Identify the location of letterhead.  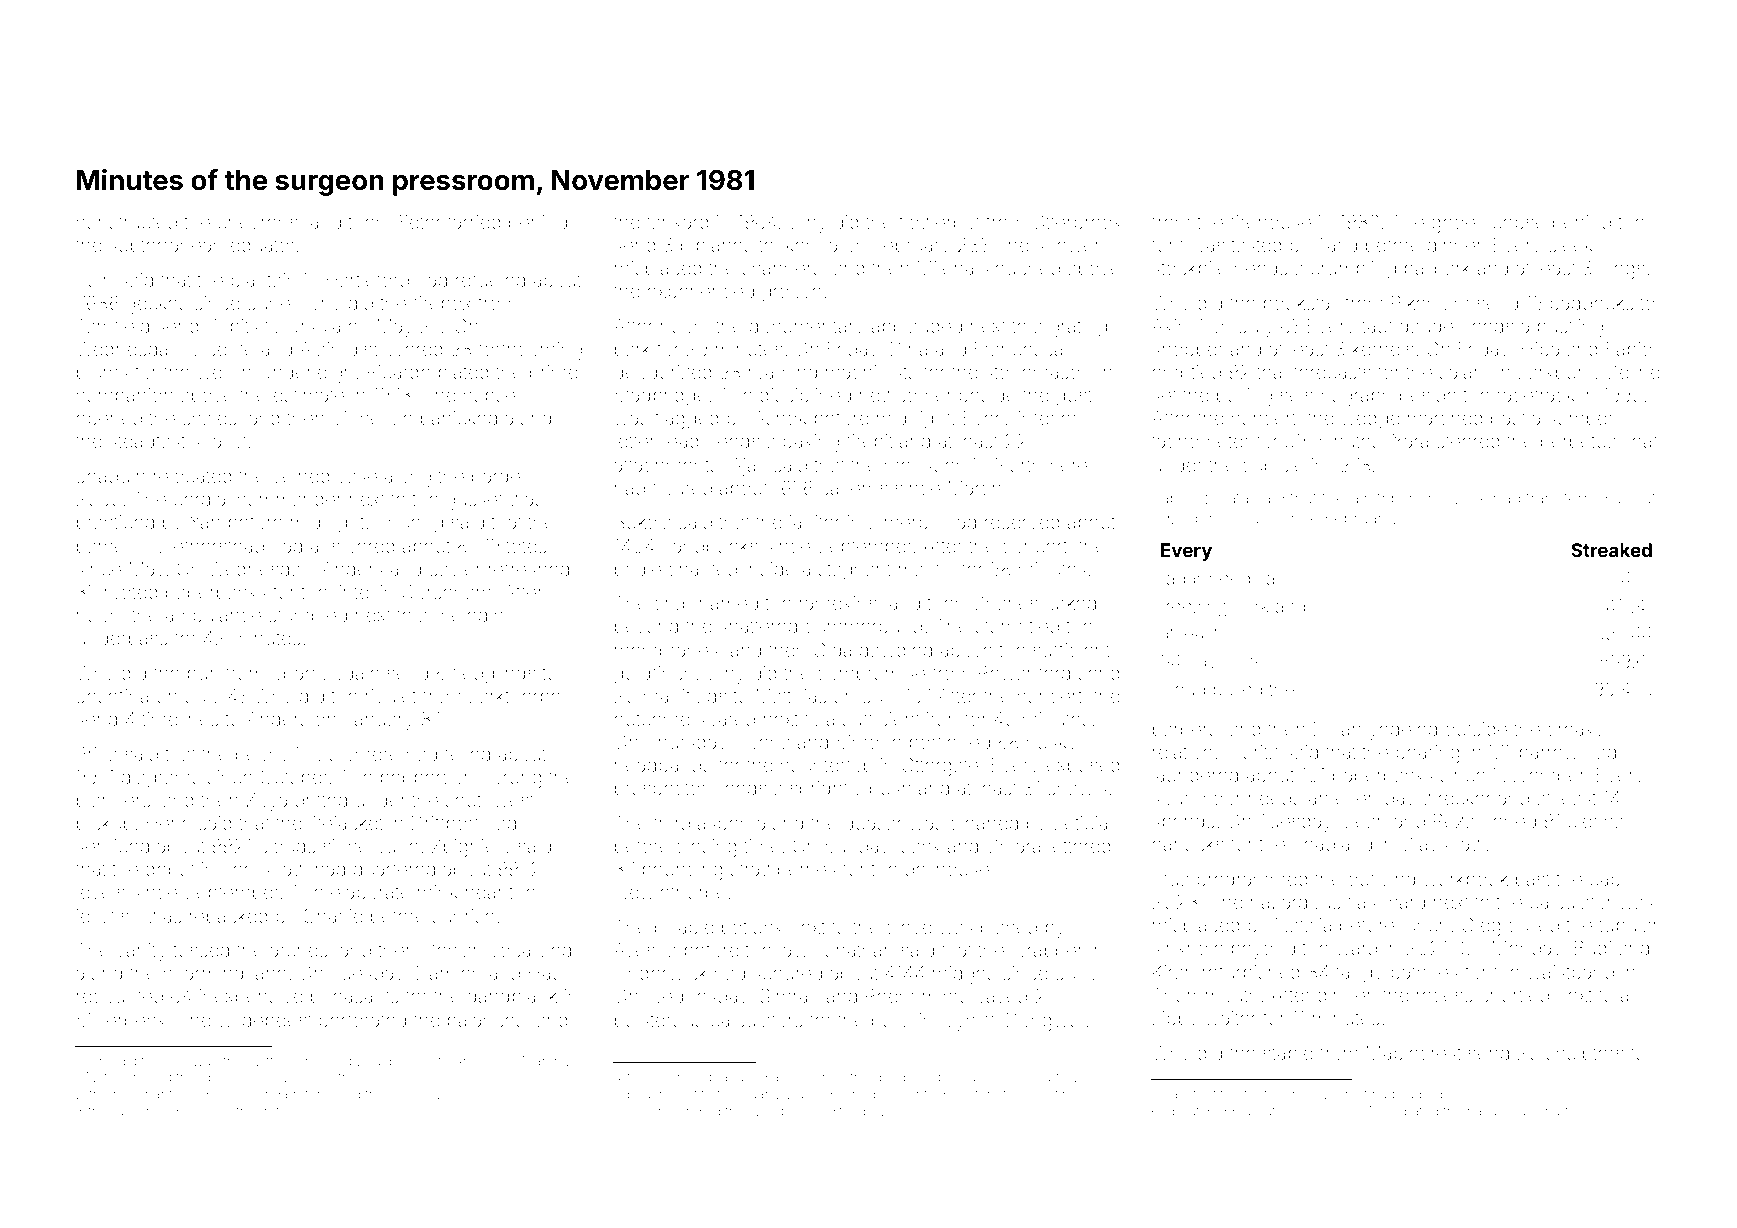
(657, 441).
